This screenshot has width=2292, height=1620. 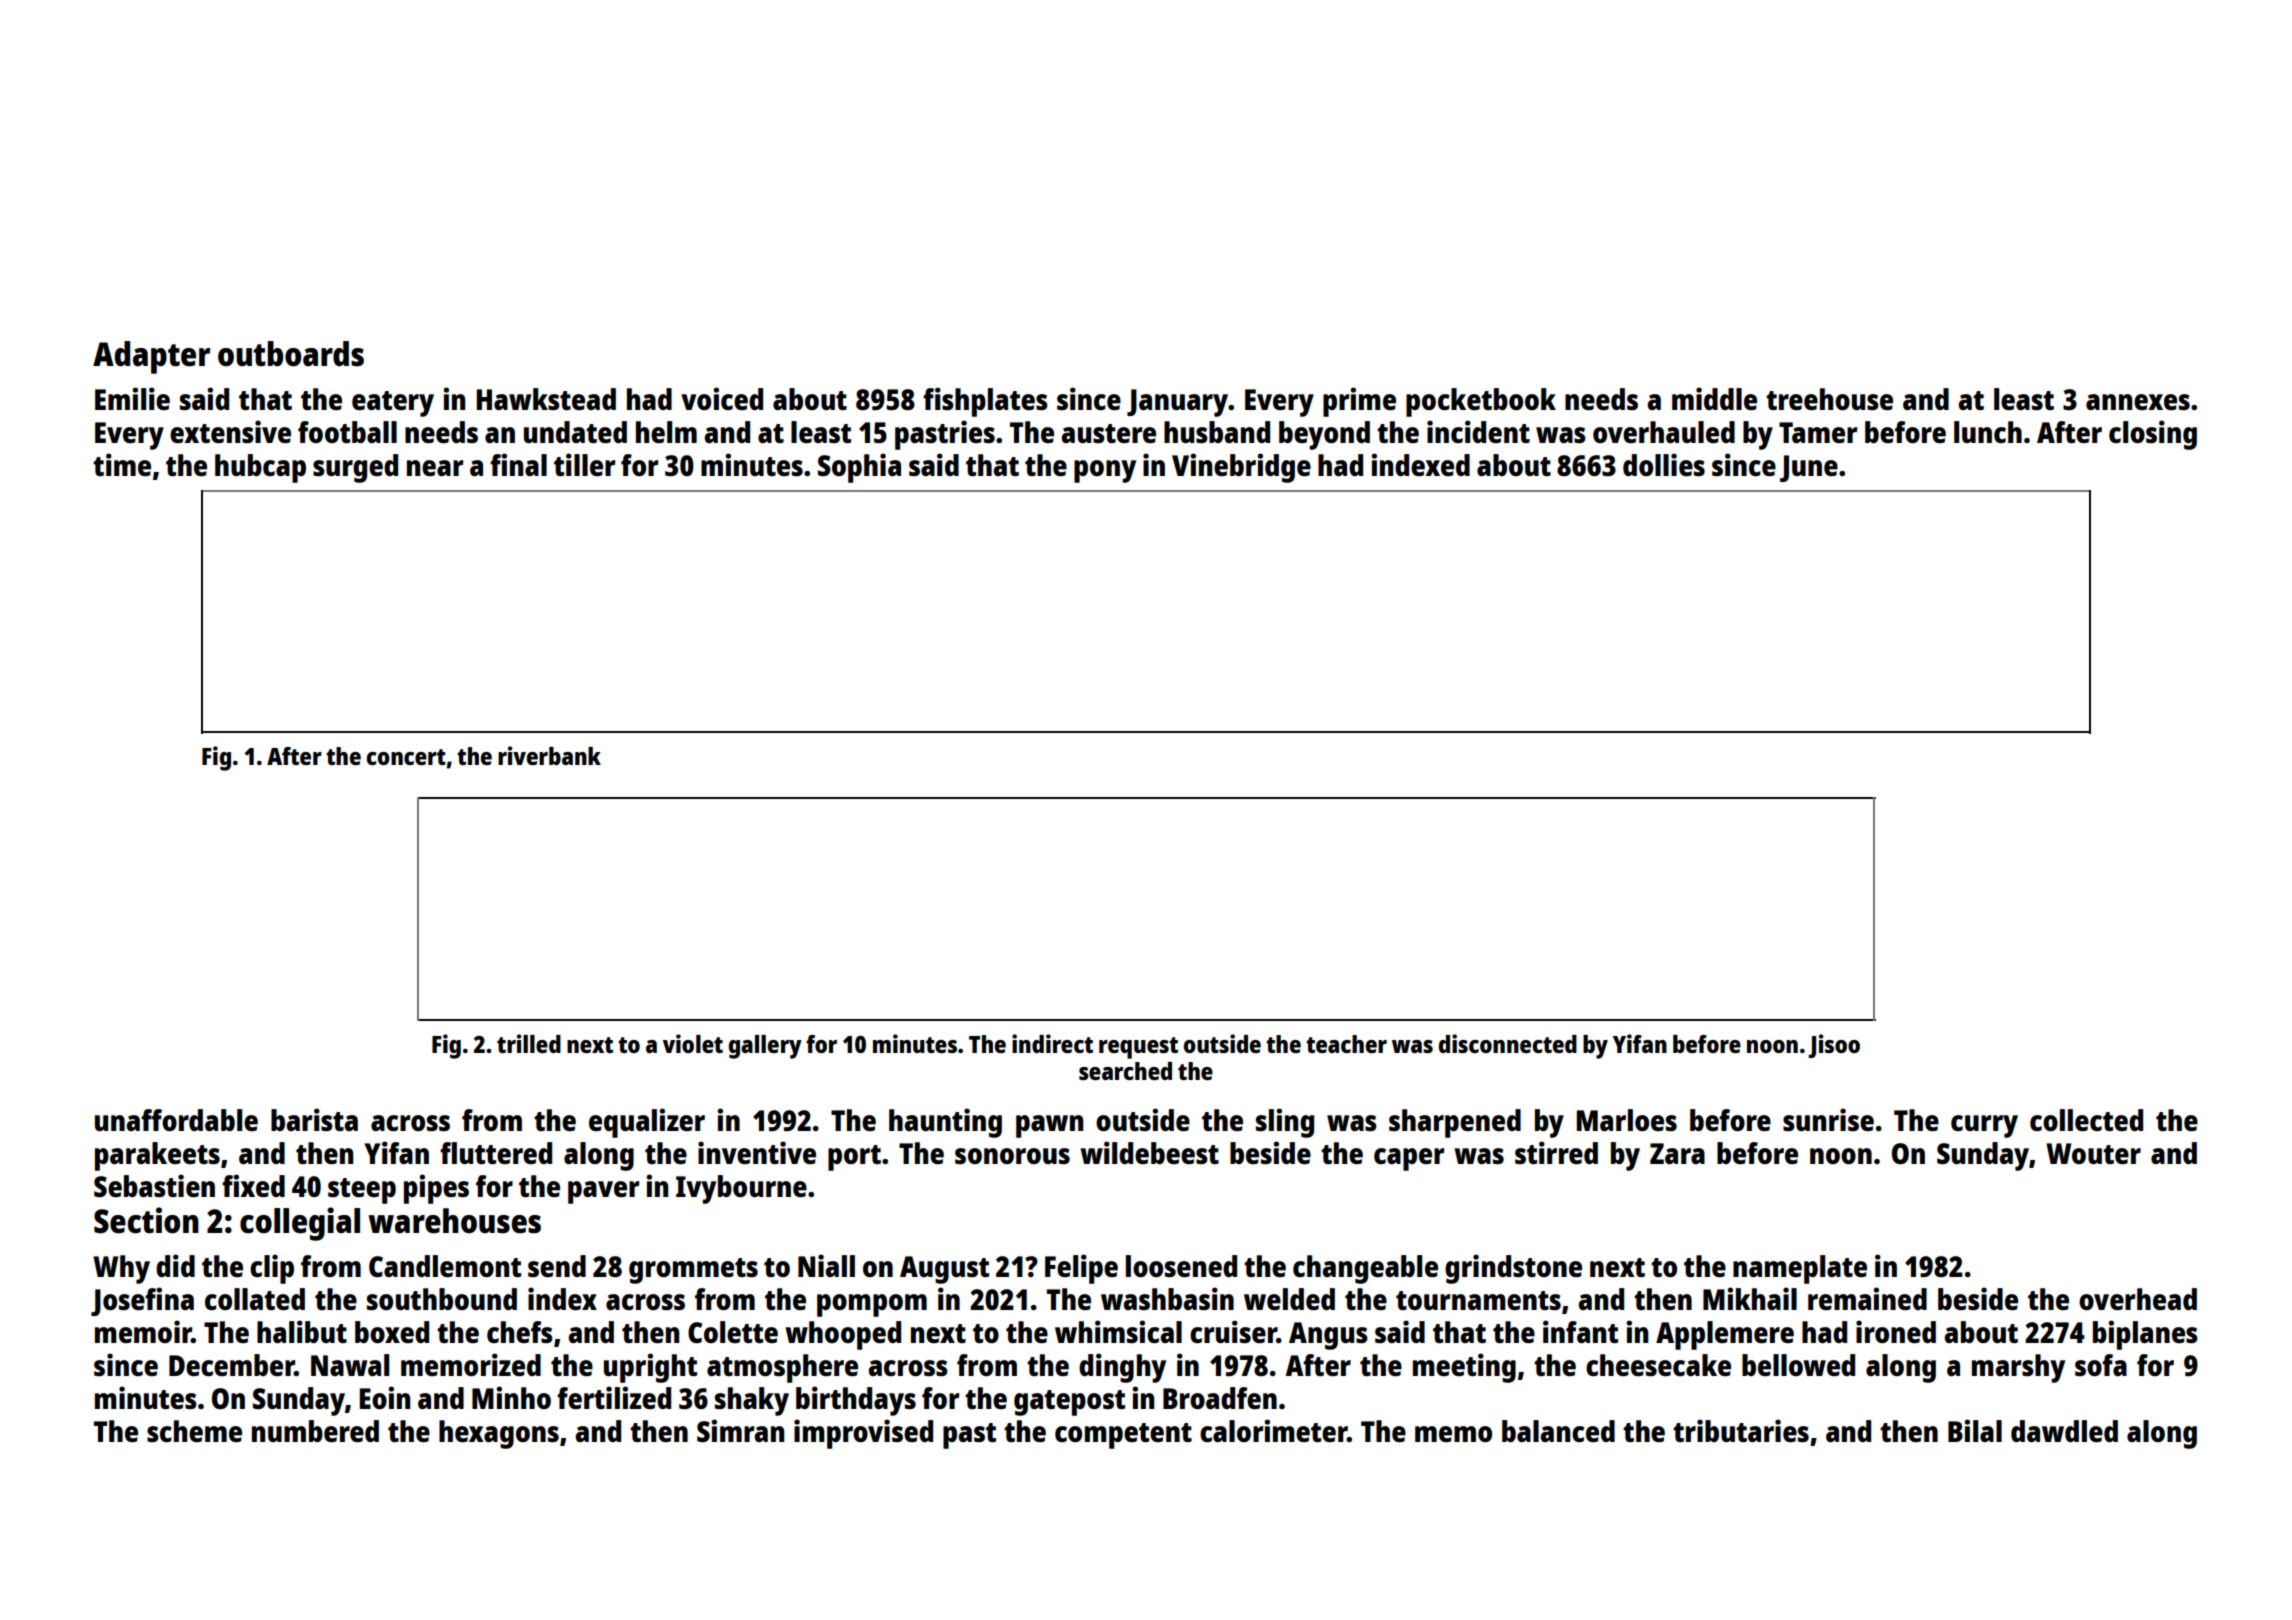 I want to click on gallery, so click(x=765, y=1047).
